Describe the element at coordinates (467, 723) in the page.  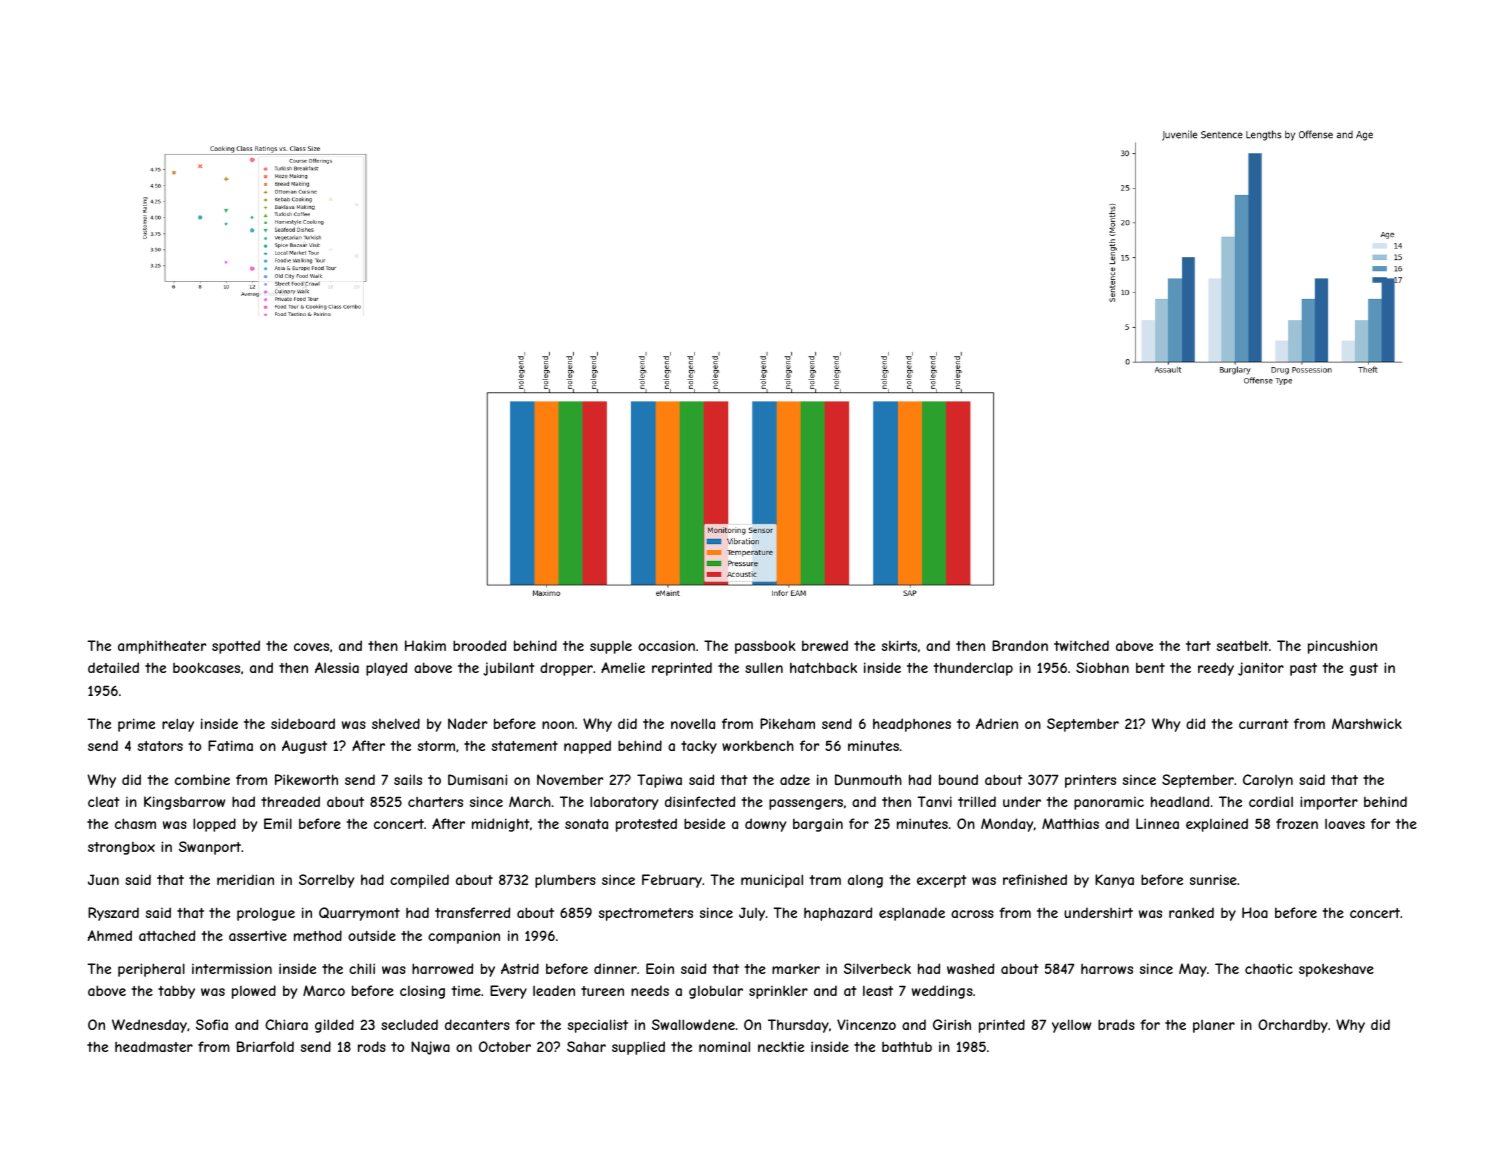
I see `Nader` at that location.
